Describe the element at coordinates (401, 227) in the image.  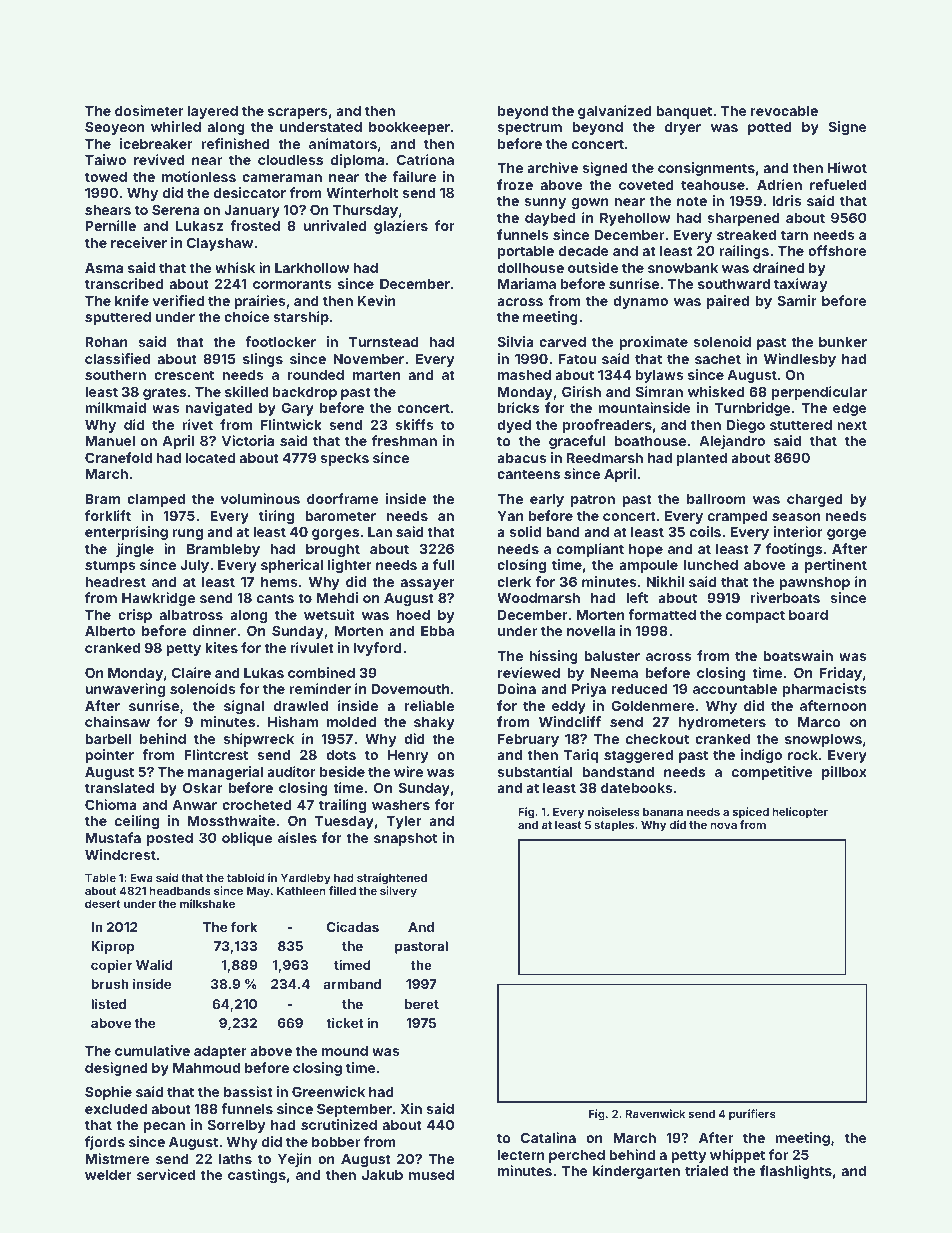
I see `glaziers` at that location.
